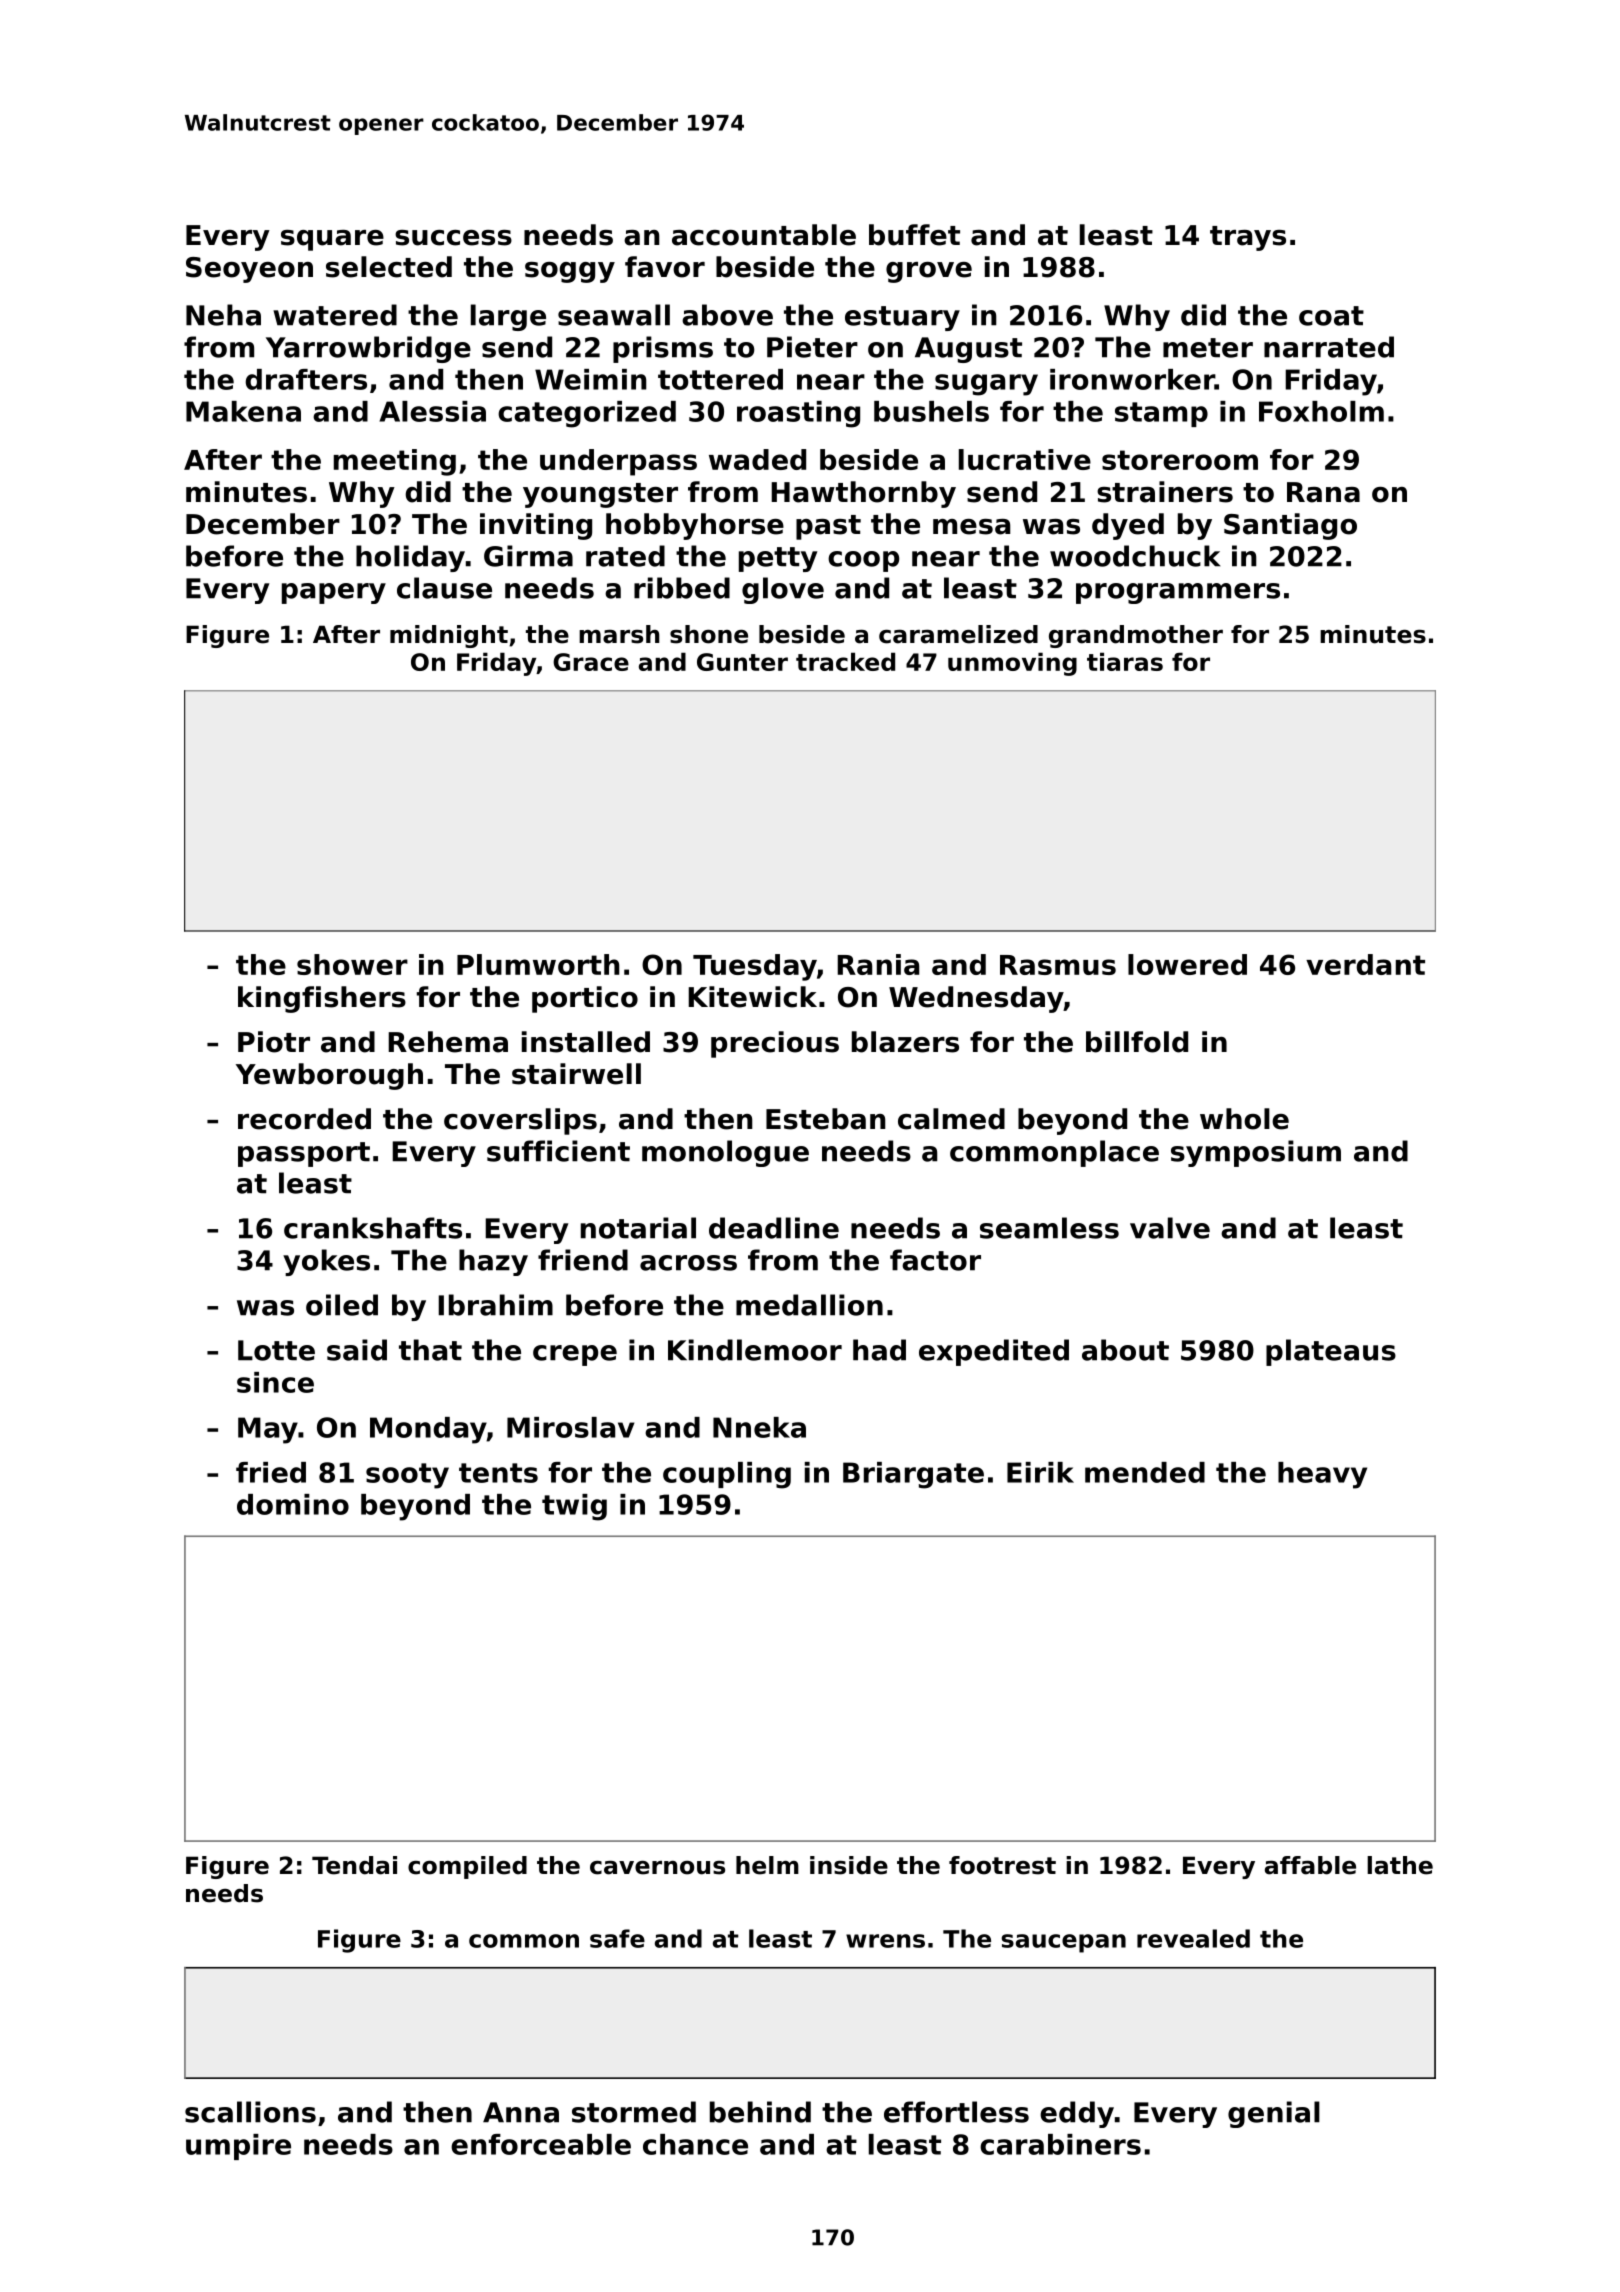 Image resolution: width=1620 pixels, height=2292 pixels. Describe the element at coordinates (931, 411) in the image. I see `bushels` at that location.
